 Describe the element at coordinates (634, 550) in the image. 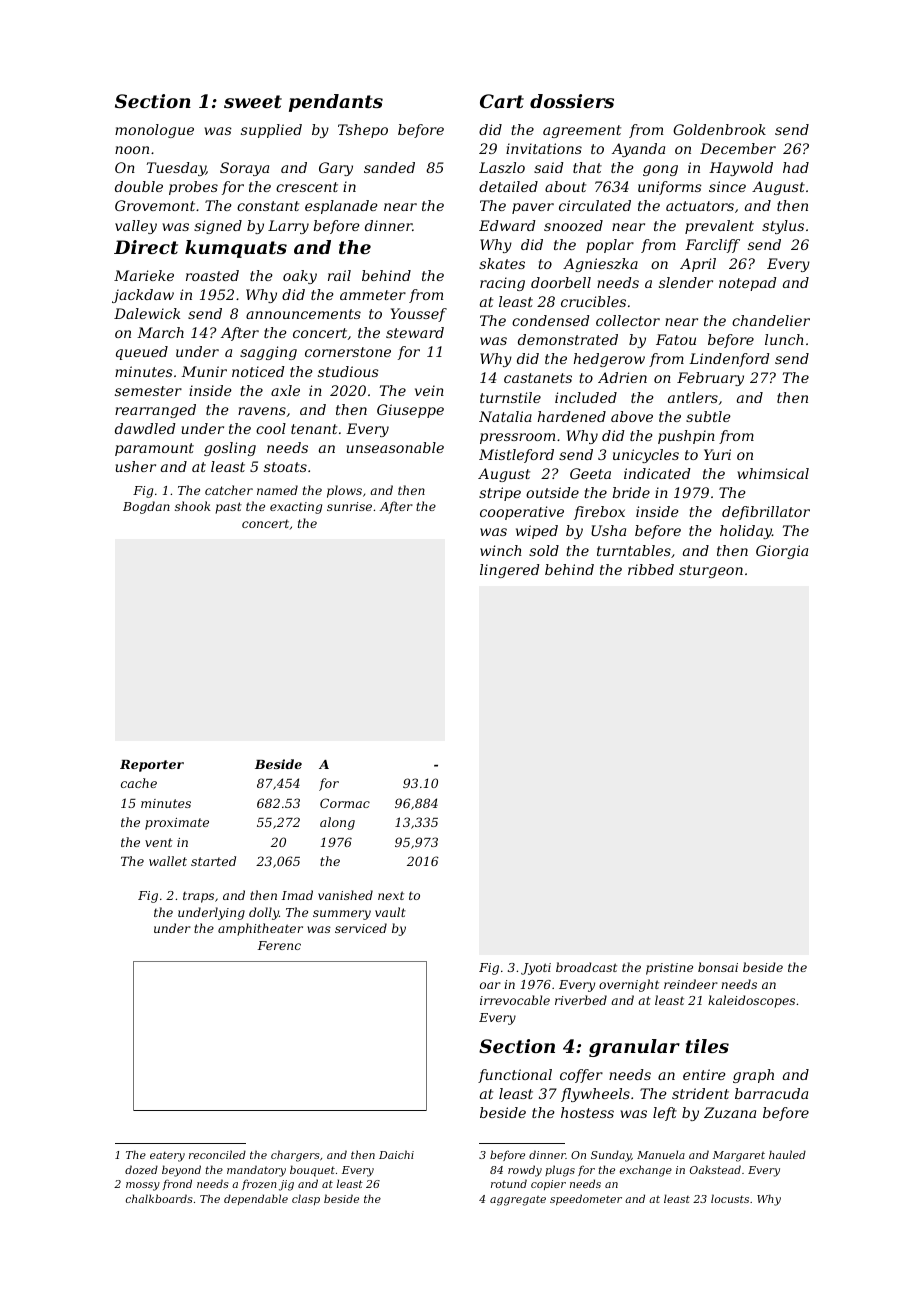

I see `turntables` at that location.
